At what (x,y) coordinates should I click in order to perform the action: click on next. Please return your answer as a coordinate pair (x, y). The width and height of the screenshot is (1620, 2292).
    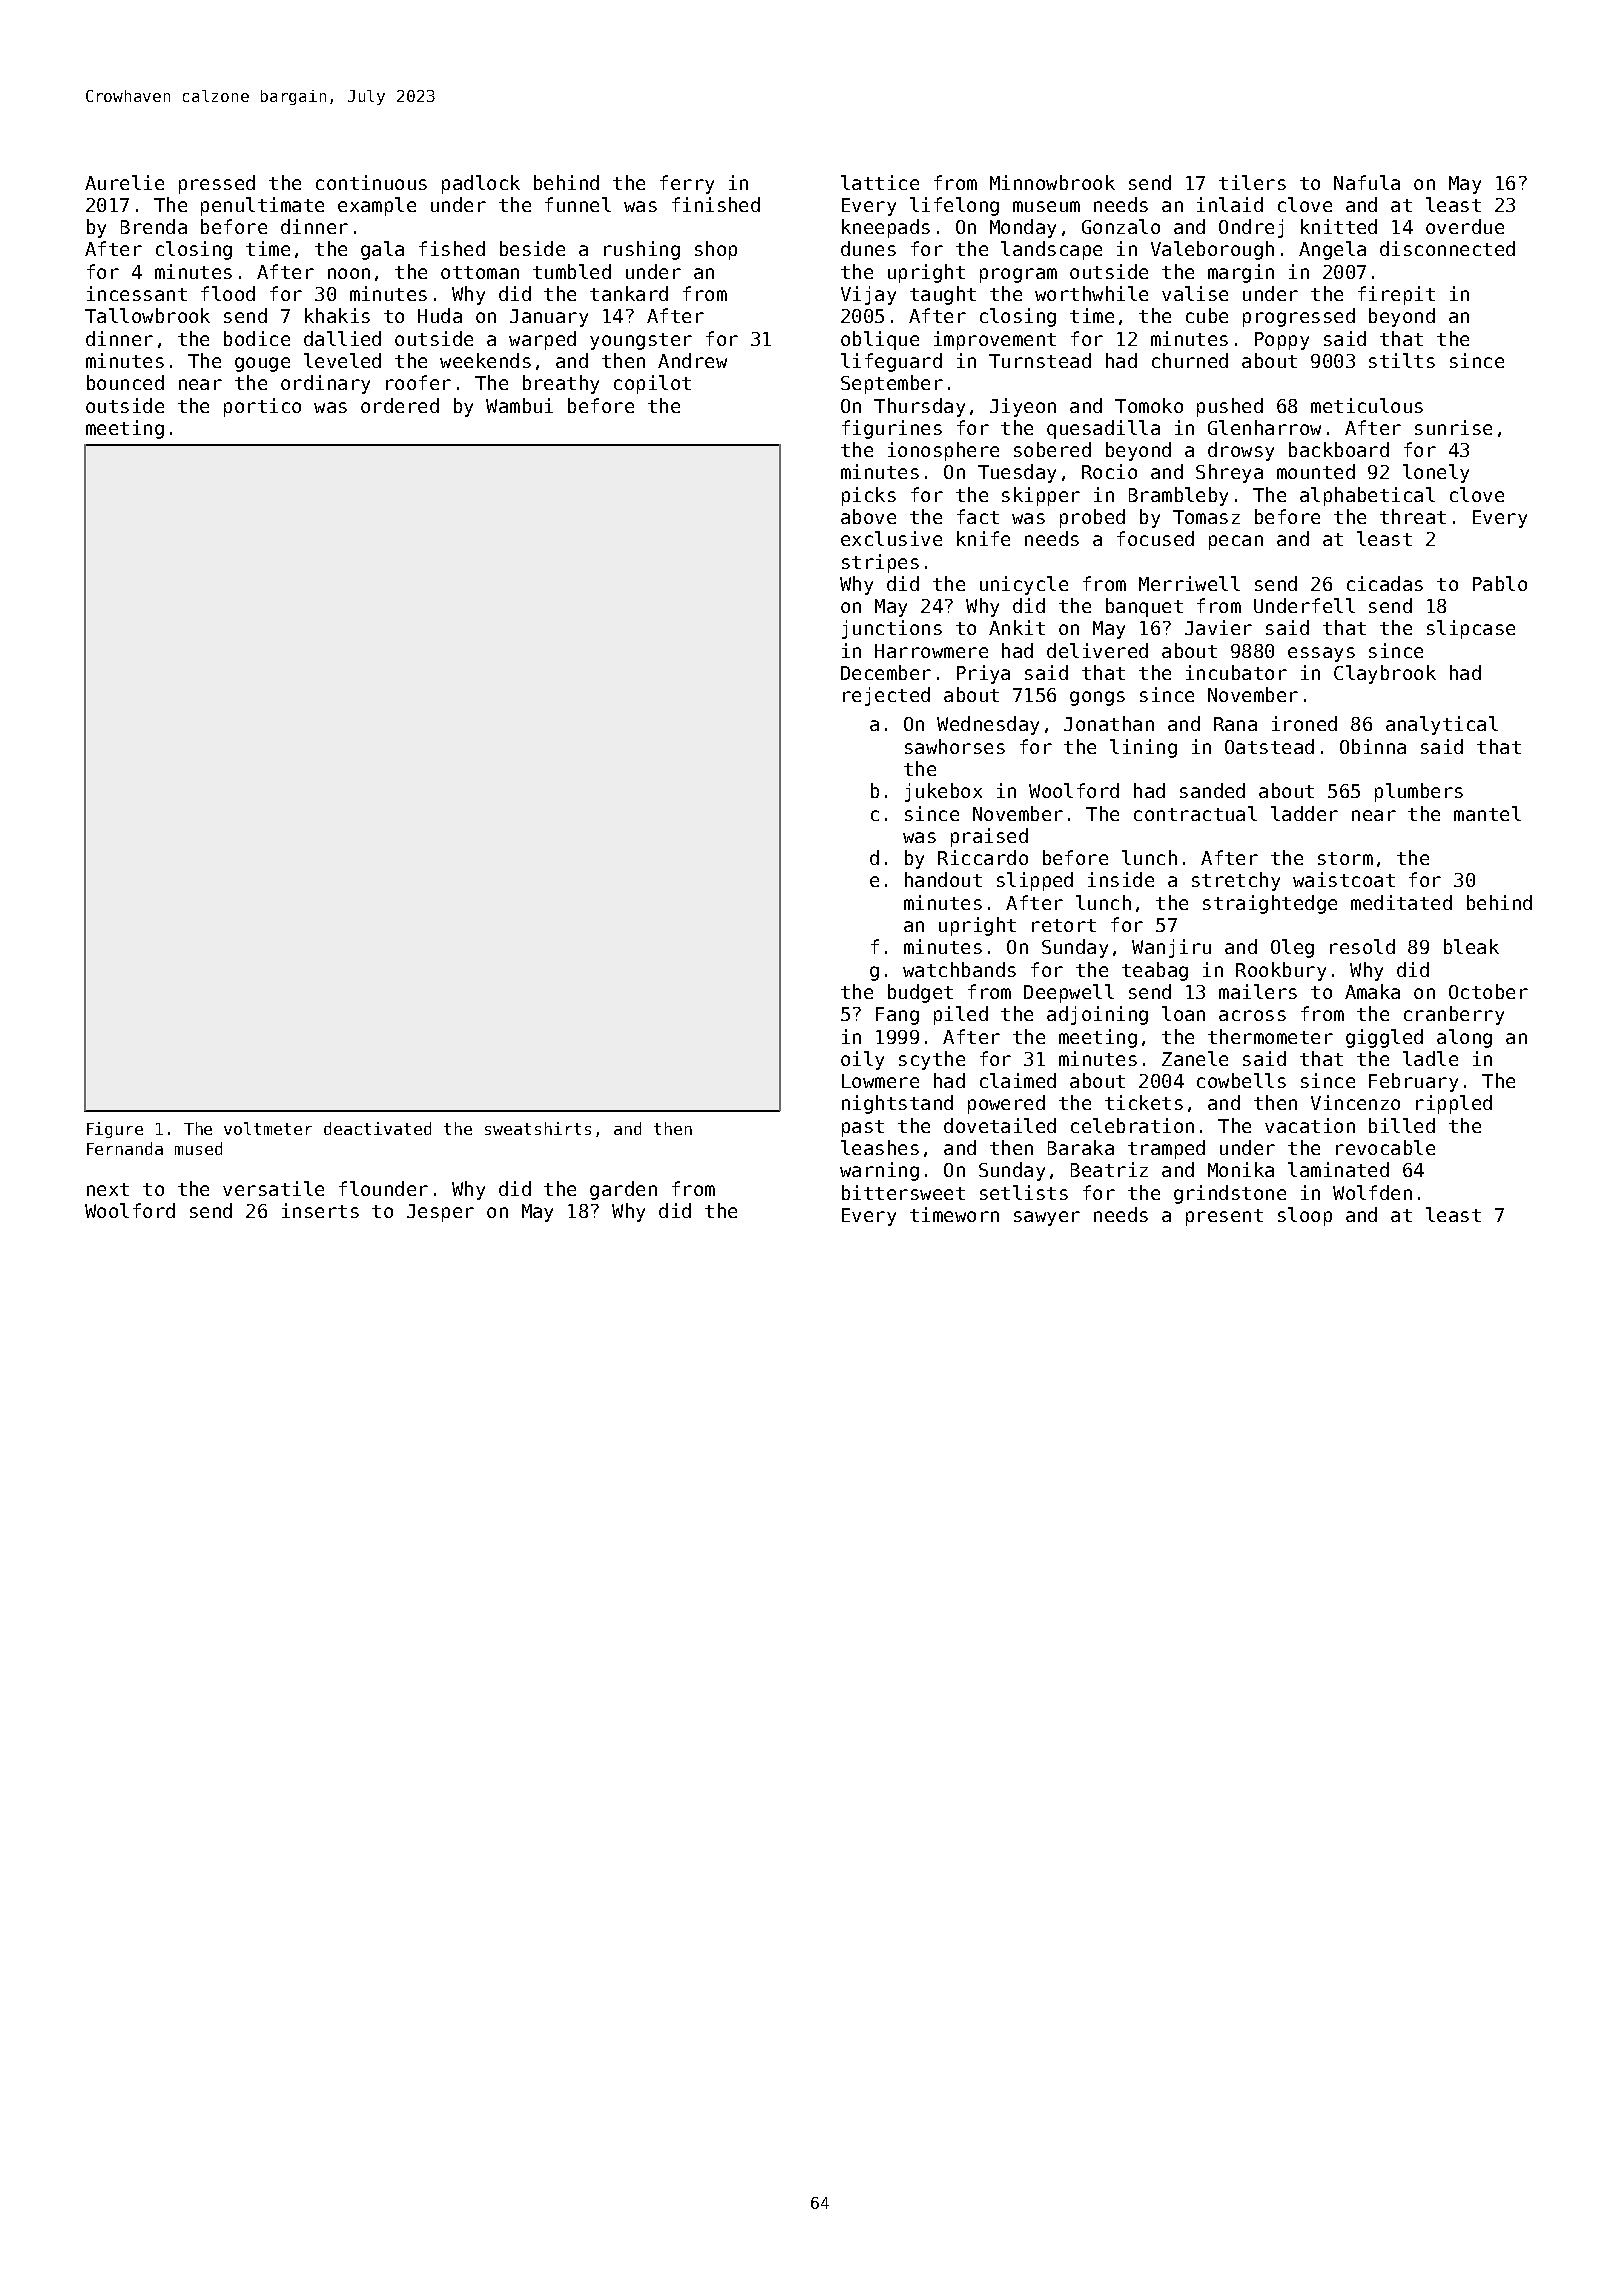
    Looking at the image, I should click on (108, 1189).
